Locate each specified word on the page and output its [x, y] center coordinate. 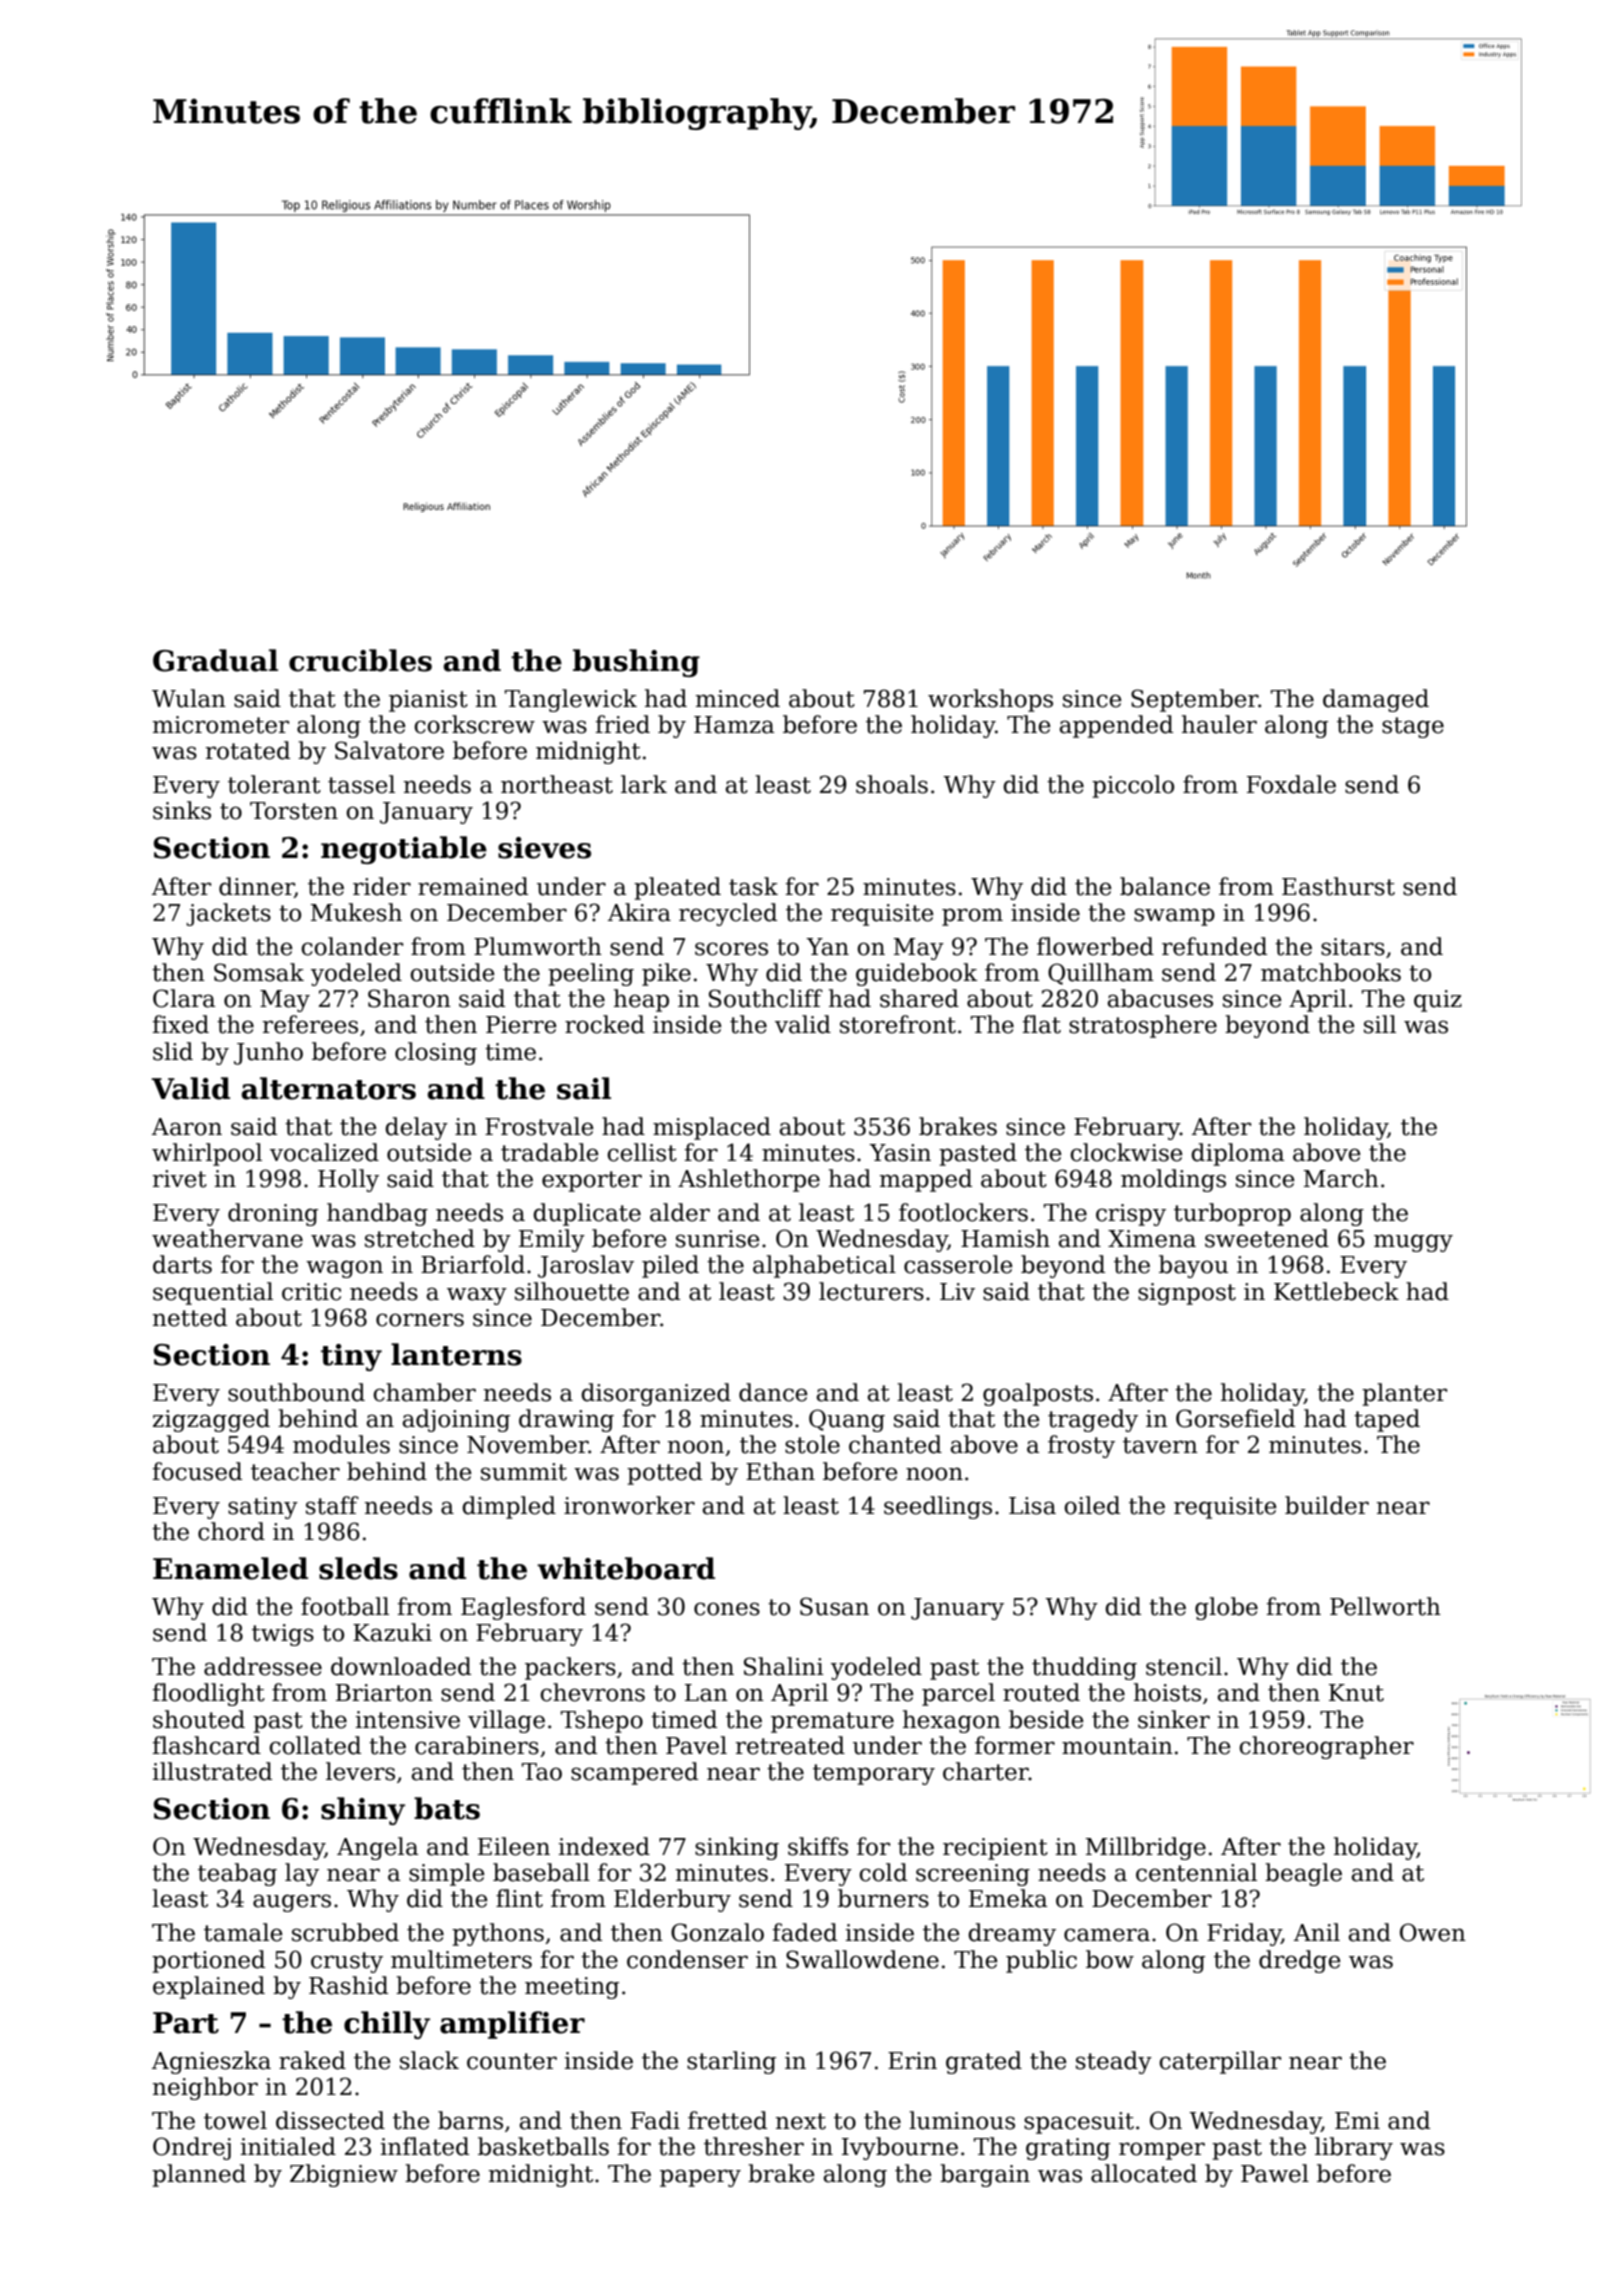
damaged [1376, 700]
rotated [247, 750]
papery [700, 2178]
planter [1404, 1394]
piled [670, 1266]
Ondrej [192, 2148]
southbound [296, 1392]
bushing [636, 663]
